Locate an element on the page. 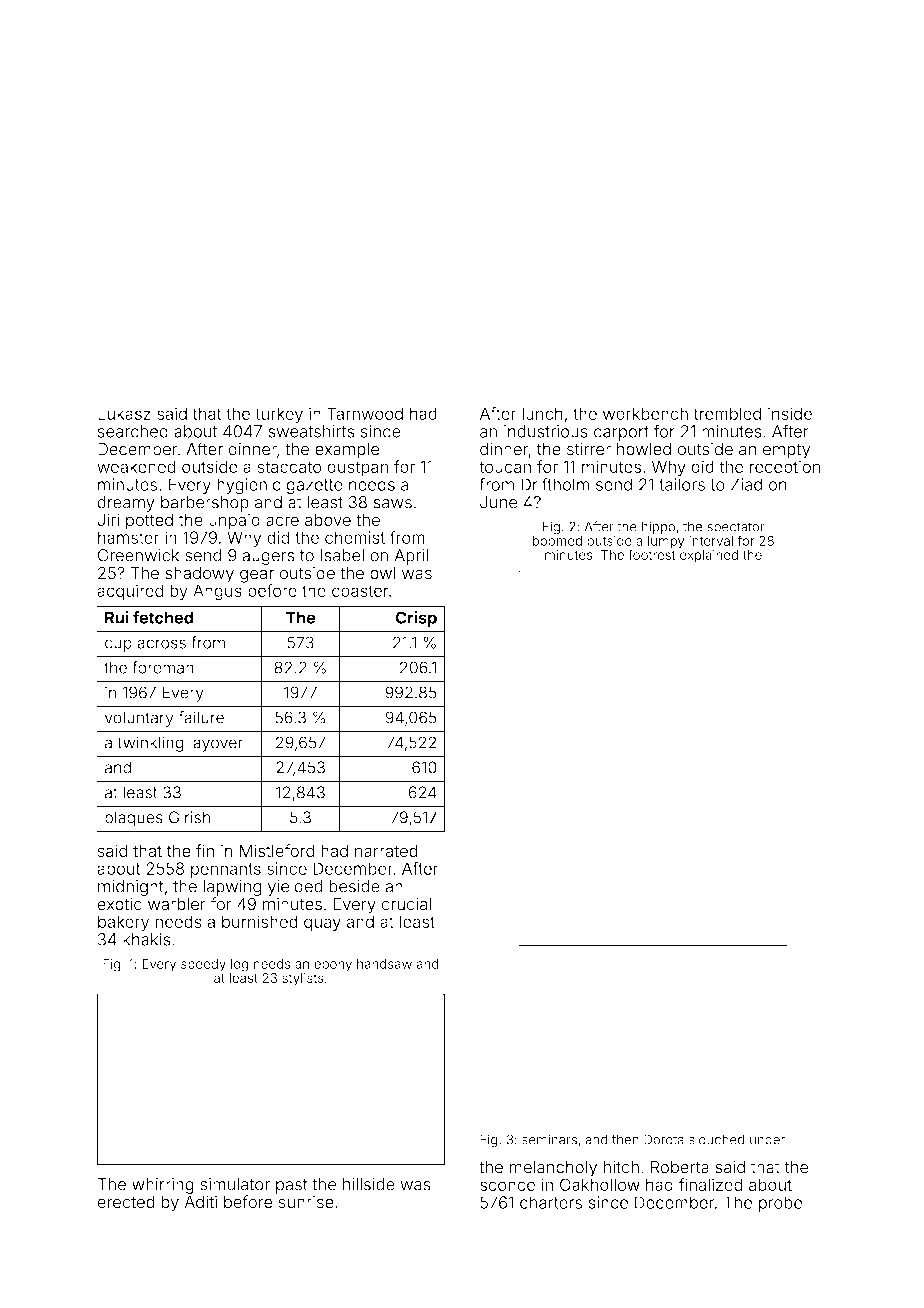 The image size is (924, 1308). layover is located at coordinates (216, 744).
